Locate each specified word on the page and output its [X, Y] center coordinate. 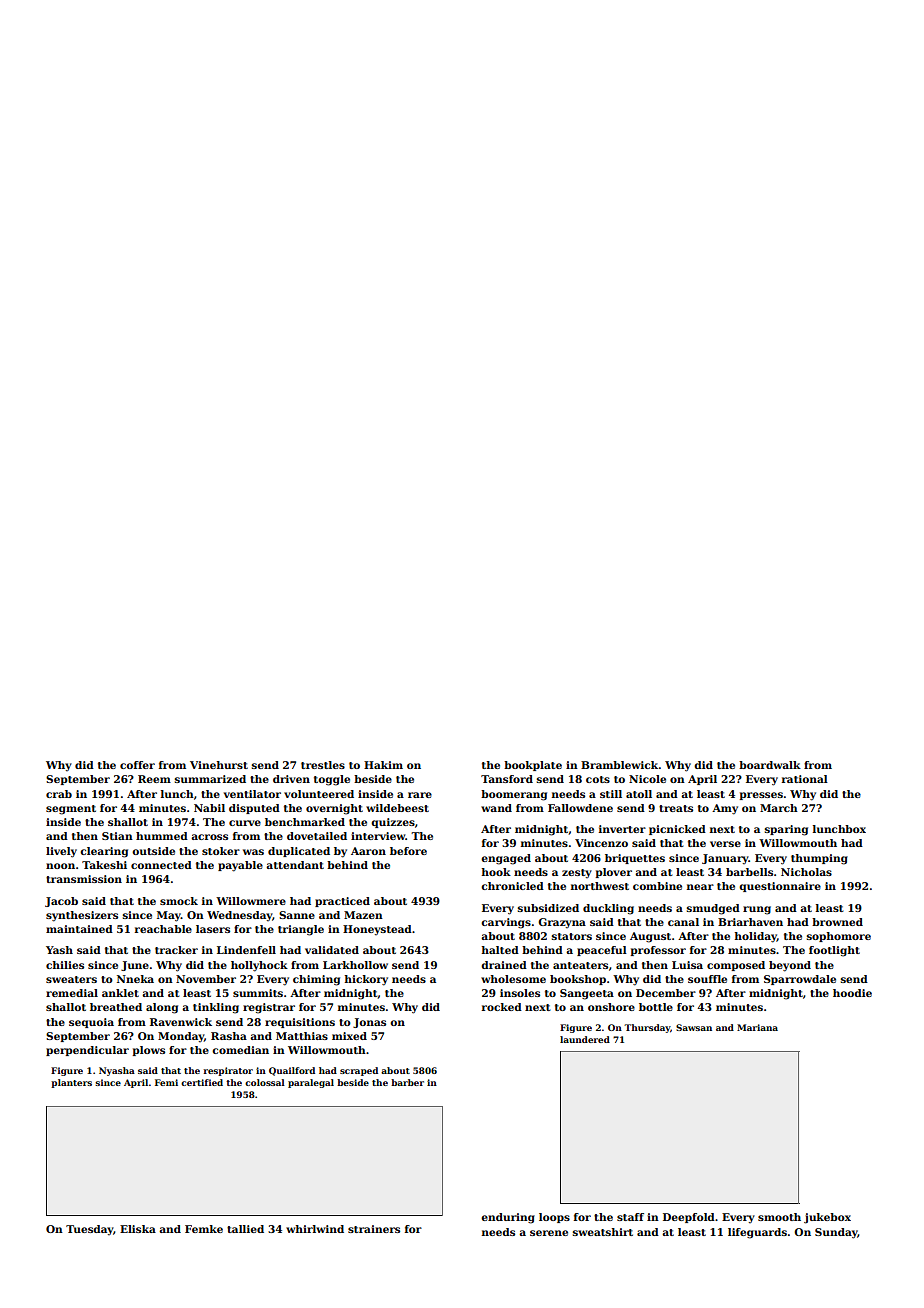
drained [504, 965]
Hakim [383, 765]
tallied [245, 1229]
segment [71, 810]
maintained [79, 929]
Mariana [757, 1027]
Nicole [647, 779]
